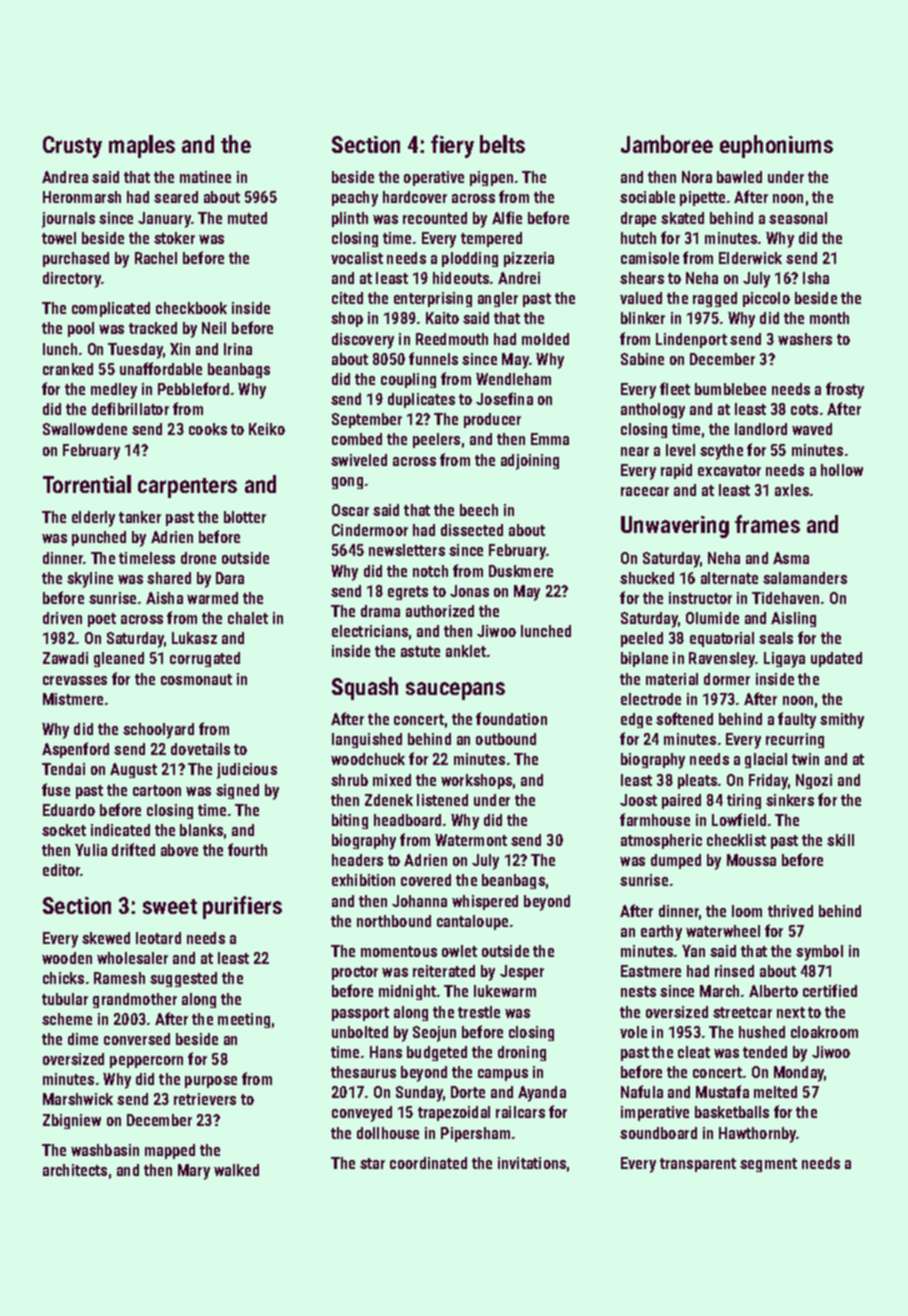 The height and width of the page is (1316, 908). Describe the element at coordinates (394, 921) in the page. I see `northbound` at that location.
